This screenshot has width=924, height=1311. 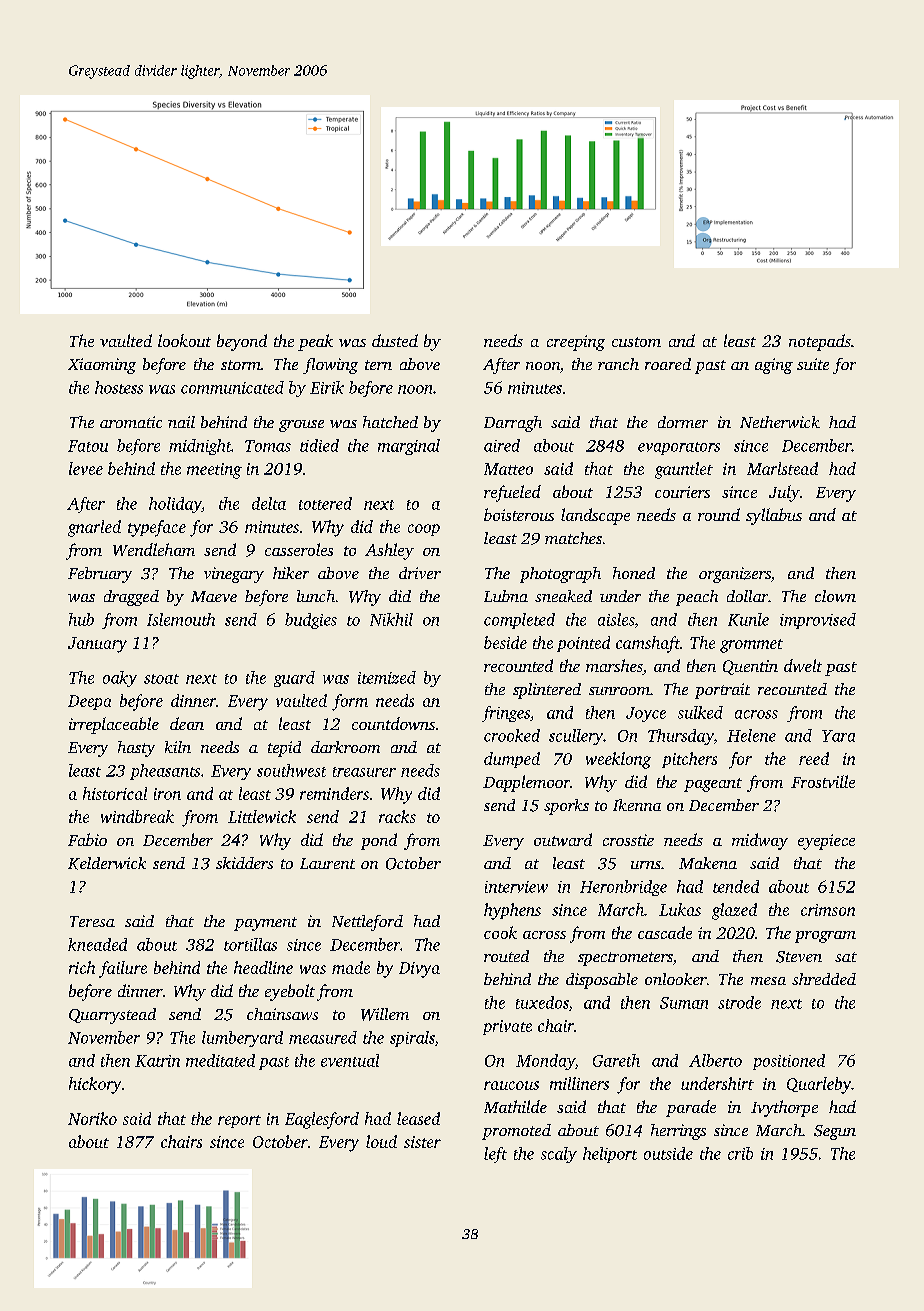 I want to click on interview, so click(x=516, y=887).
